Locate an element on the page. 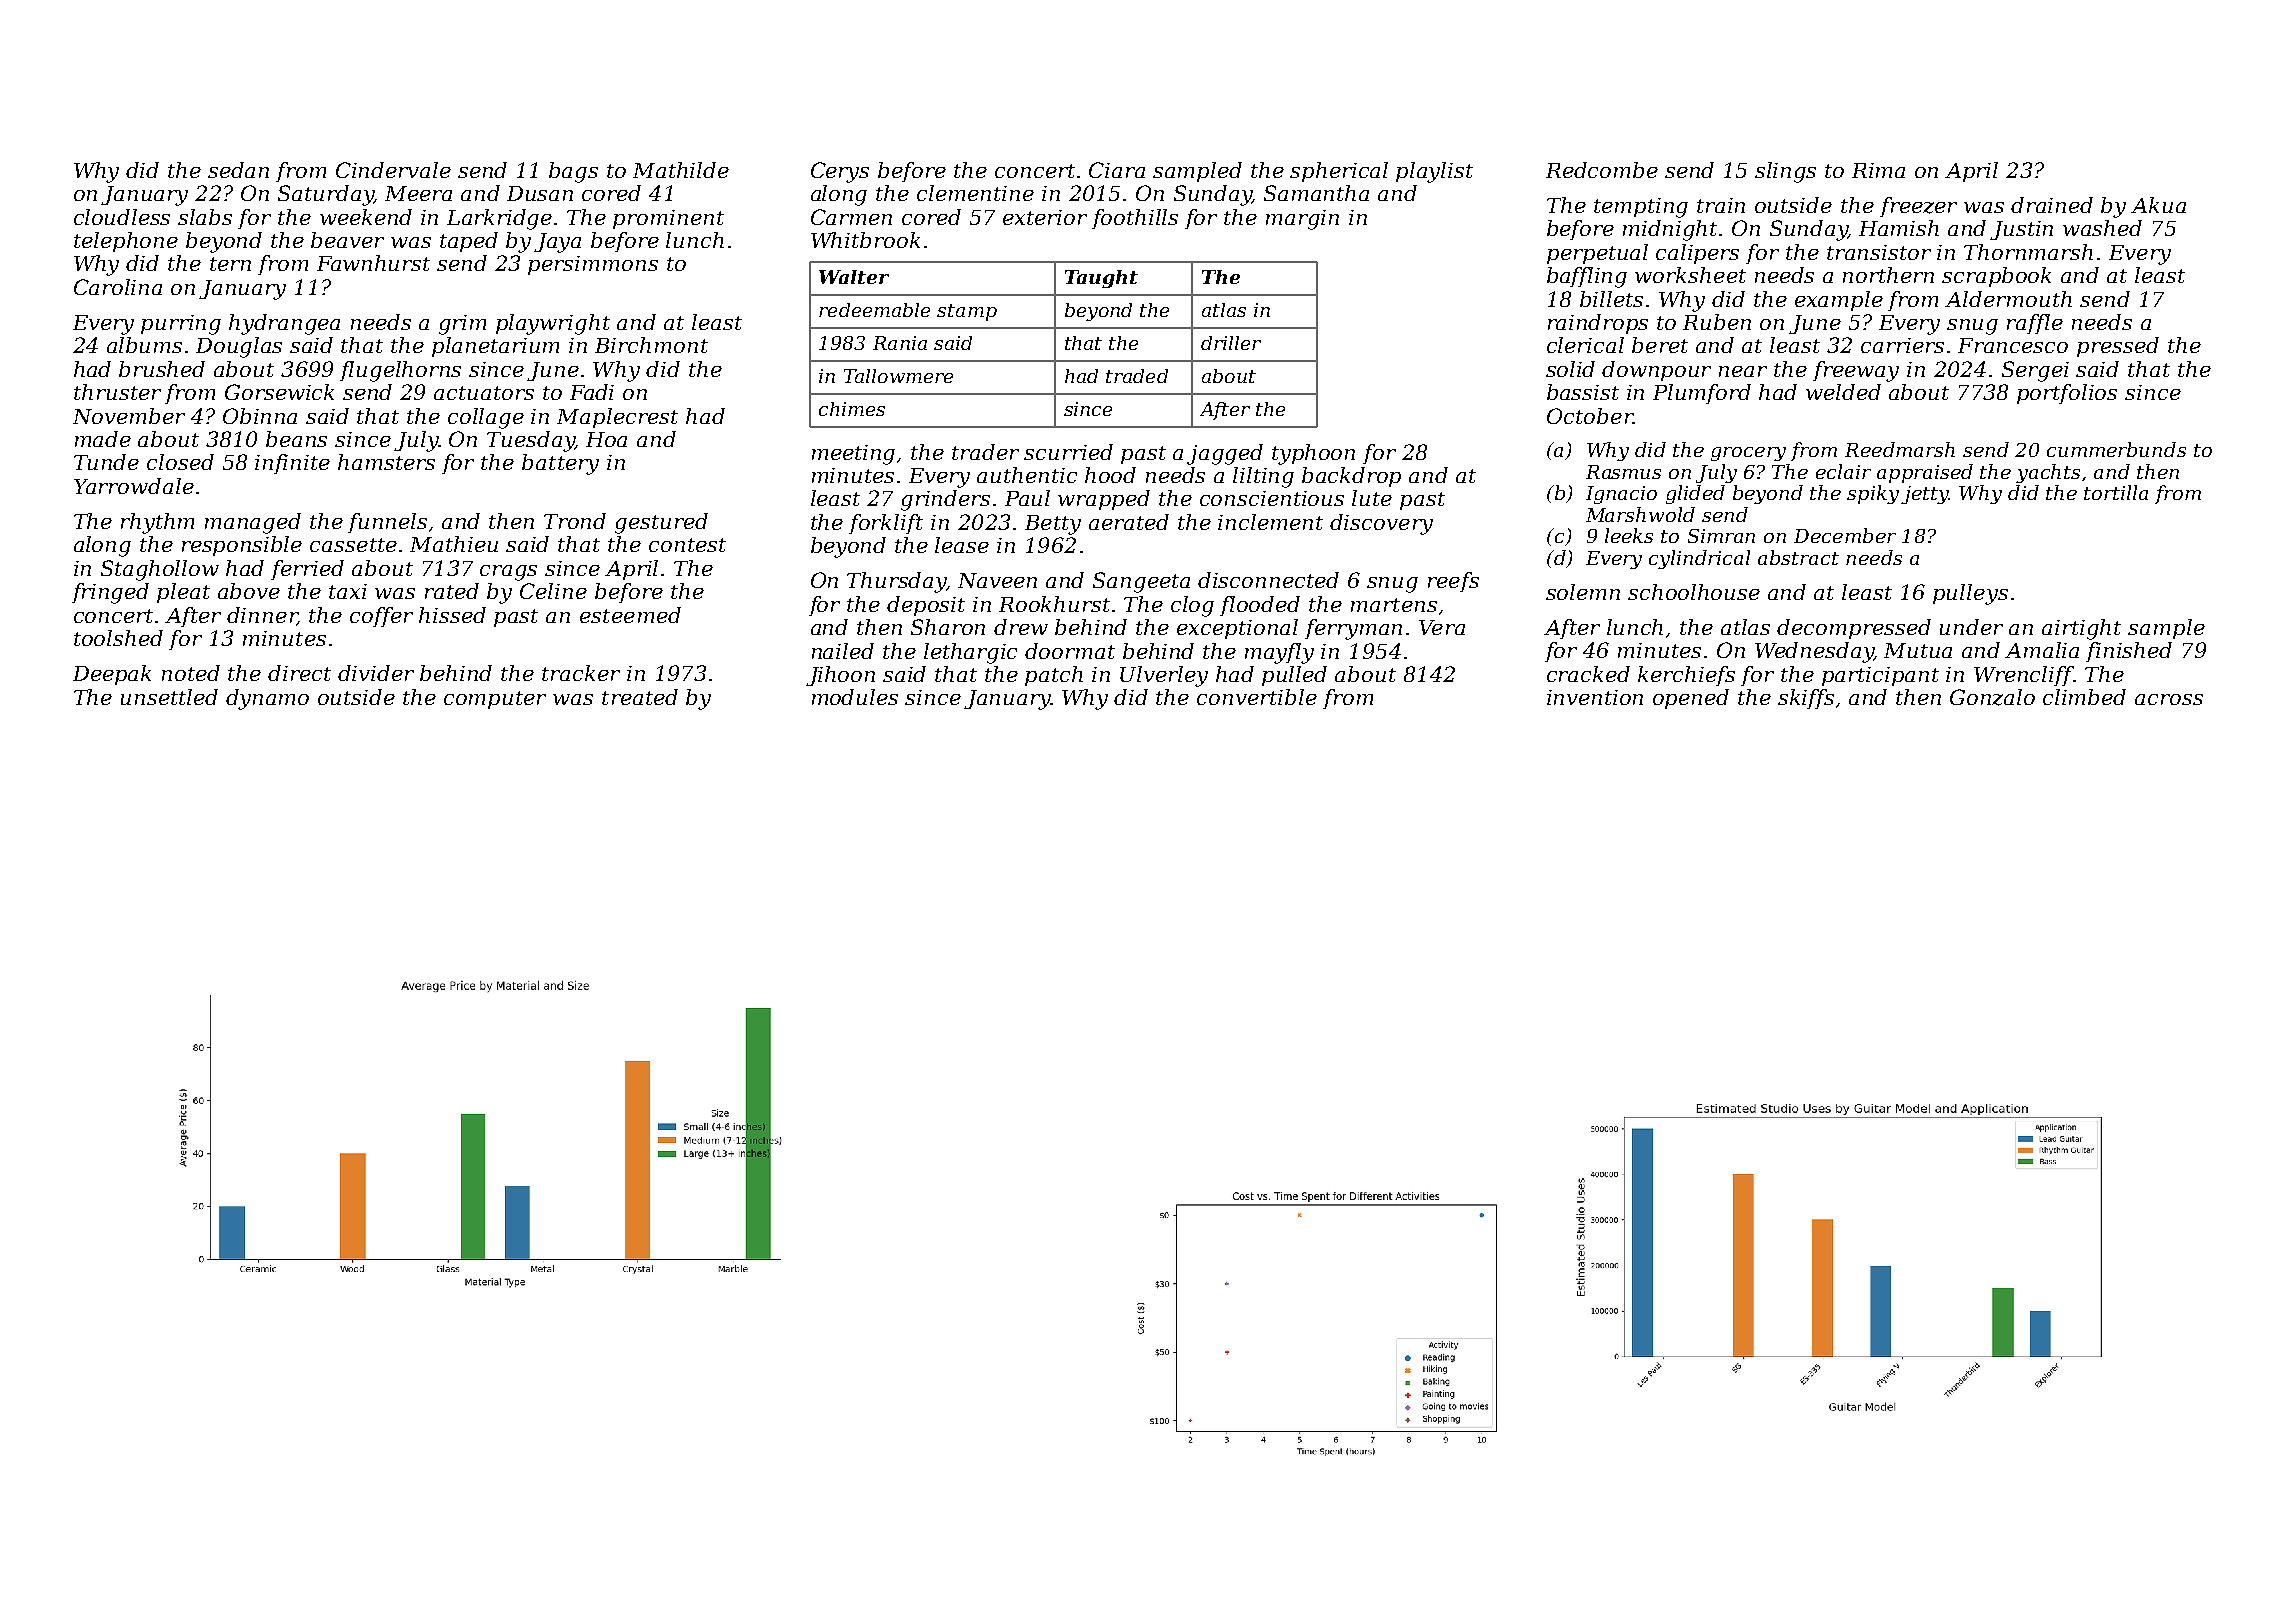  portfolios is located at coordinates (2067, 394).
